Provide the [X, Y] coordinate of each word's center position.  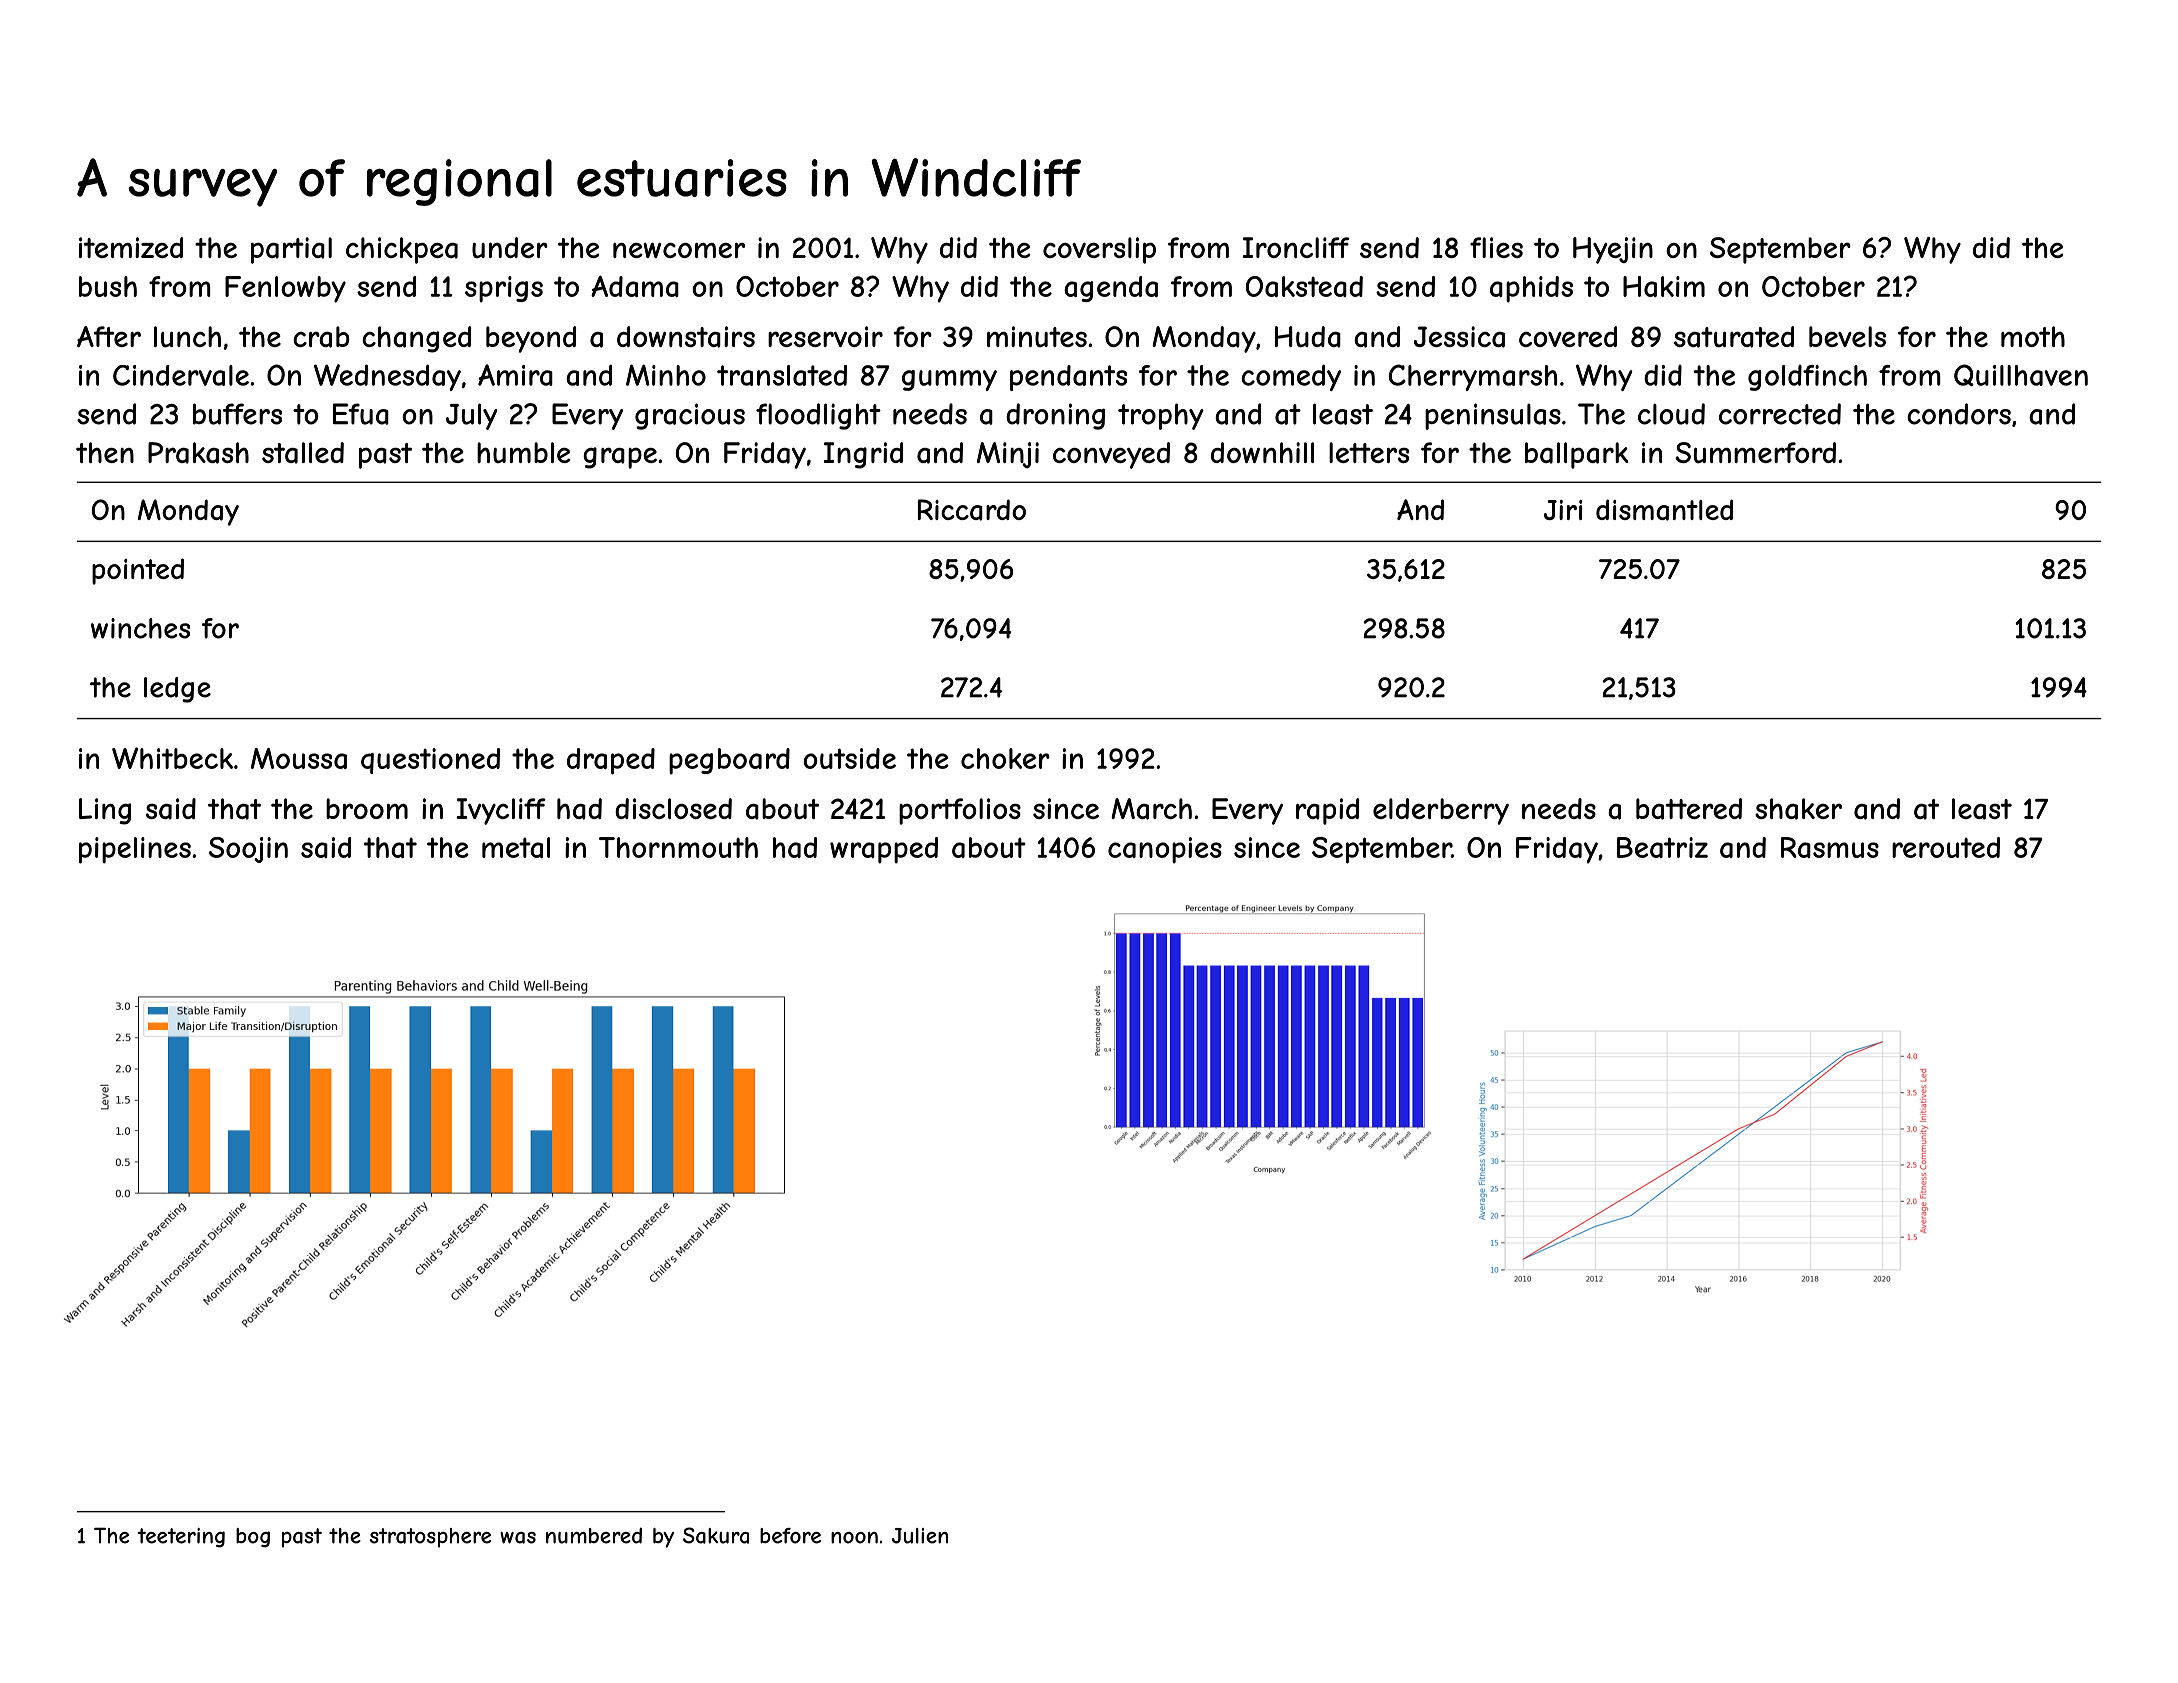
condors [1959, 414]
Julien [920, 1536]
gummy [949, 380]
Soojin [248, 850]
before [790, 1536]
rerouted [1946, 847]
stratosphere [430, 1538]
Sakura [716, 1535]
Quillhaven [2021, 375]
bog [253, 1538]
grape [620, 458]
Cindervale [181, 375]
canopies [1165, 850]
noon [854, 1538]
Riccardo [972, 510]
